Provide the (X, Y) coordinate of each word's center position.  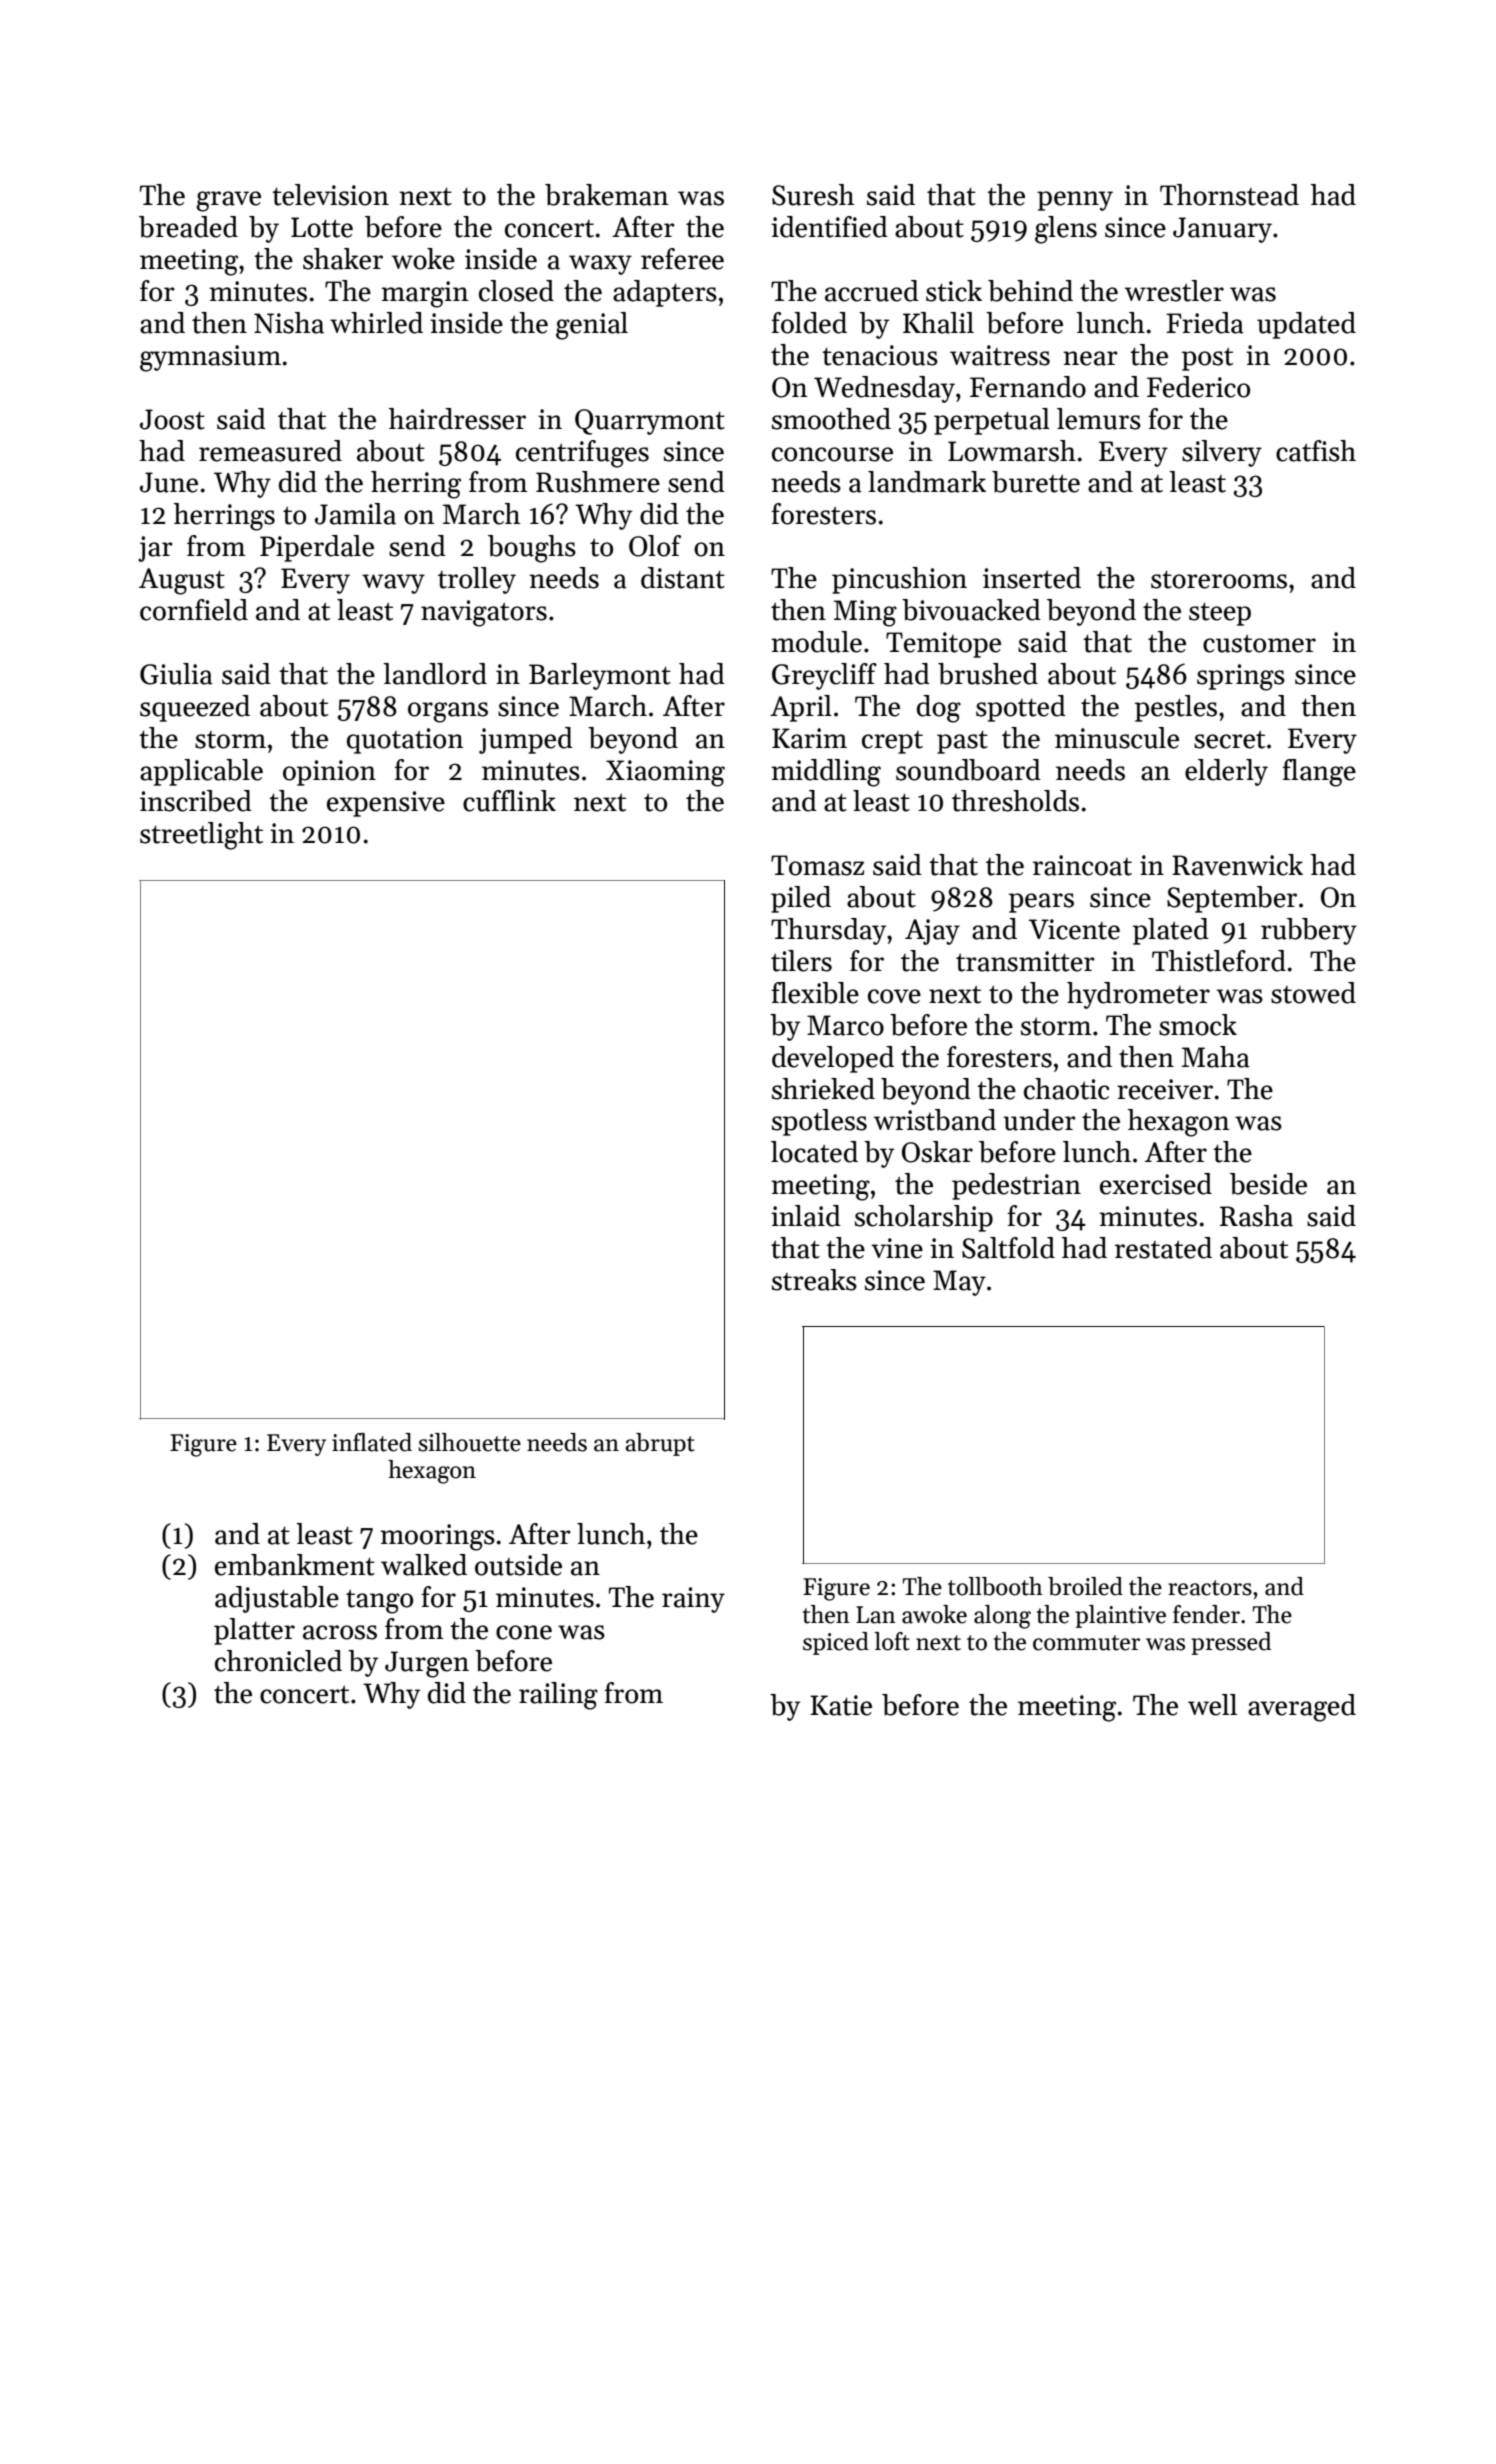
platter (254, 1631)
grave (228, 201)
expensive (386, 804)
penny (1075, 201)
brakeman (607, 195)
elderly (1226, 772)
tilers (801, 961)
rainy (693, 1600)
